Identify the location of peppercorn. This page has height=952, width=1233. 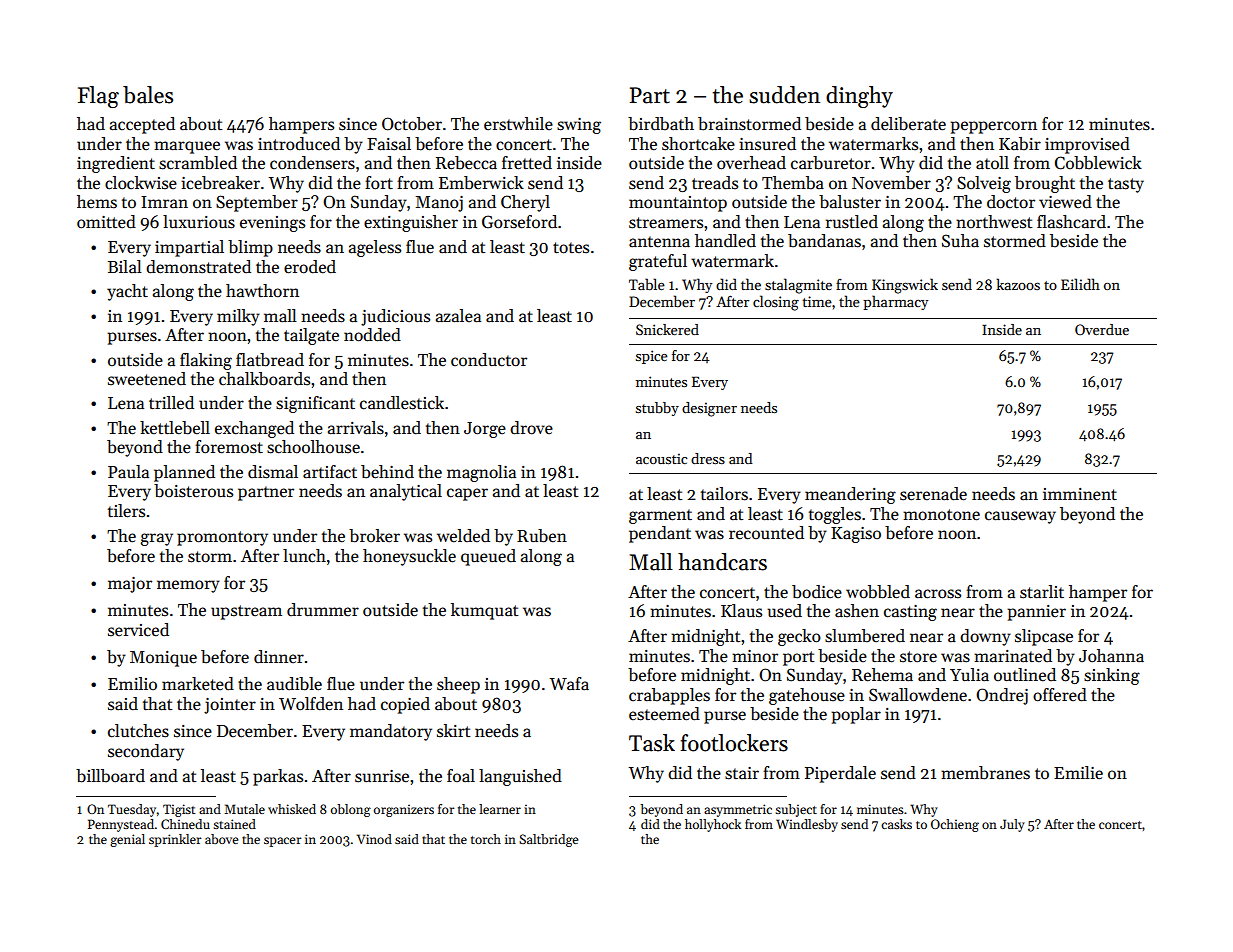
(993, 127).
